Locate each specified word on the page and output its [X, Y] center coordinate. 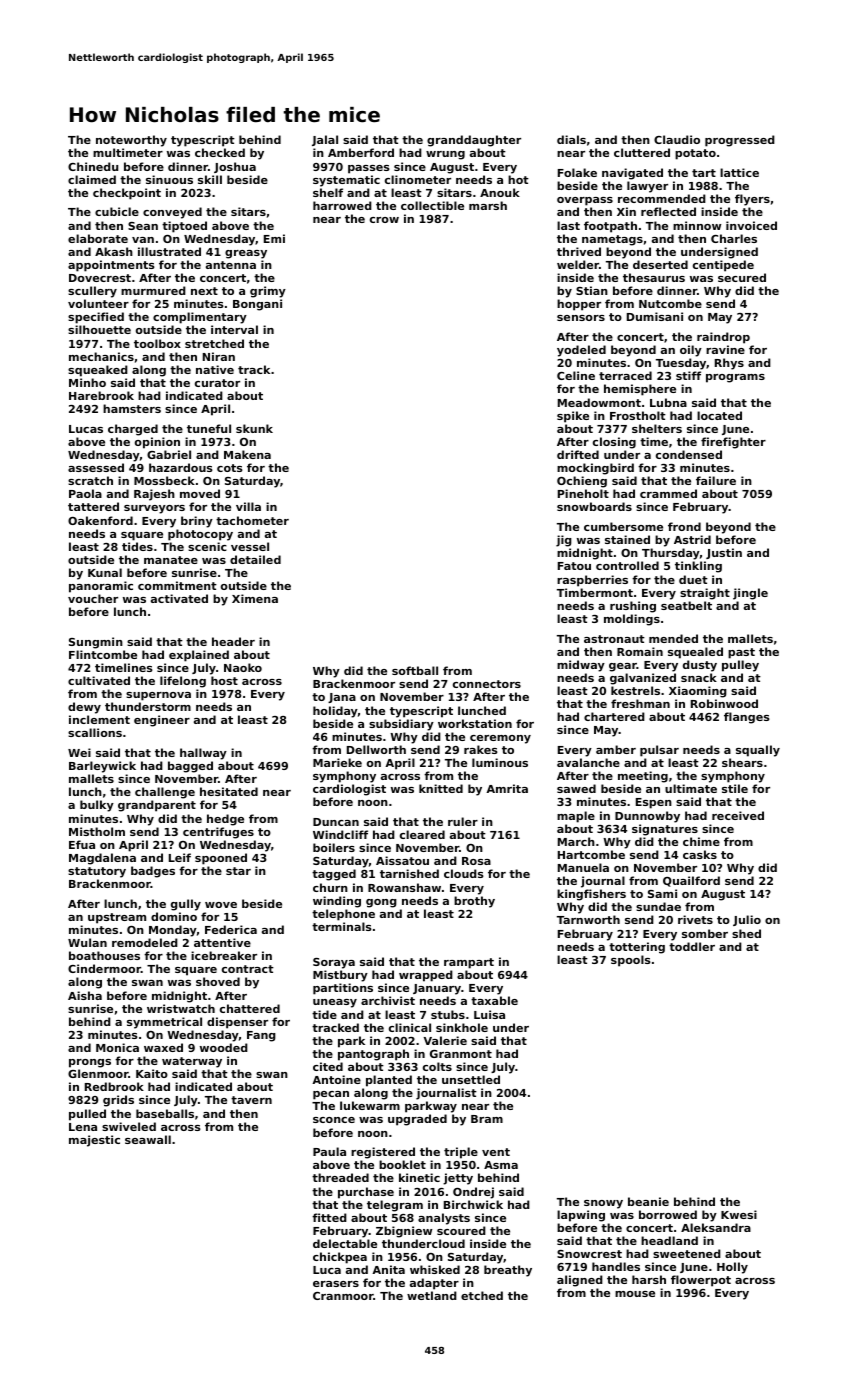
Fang [261, 1036]
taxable [494, 1000]
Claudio [677, 139]
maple [576, 817]
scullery [92, 292]
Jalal [325, 140]
